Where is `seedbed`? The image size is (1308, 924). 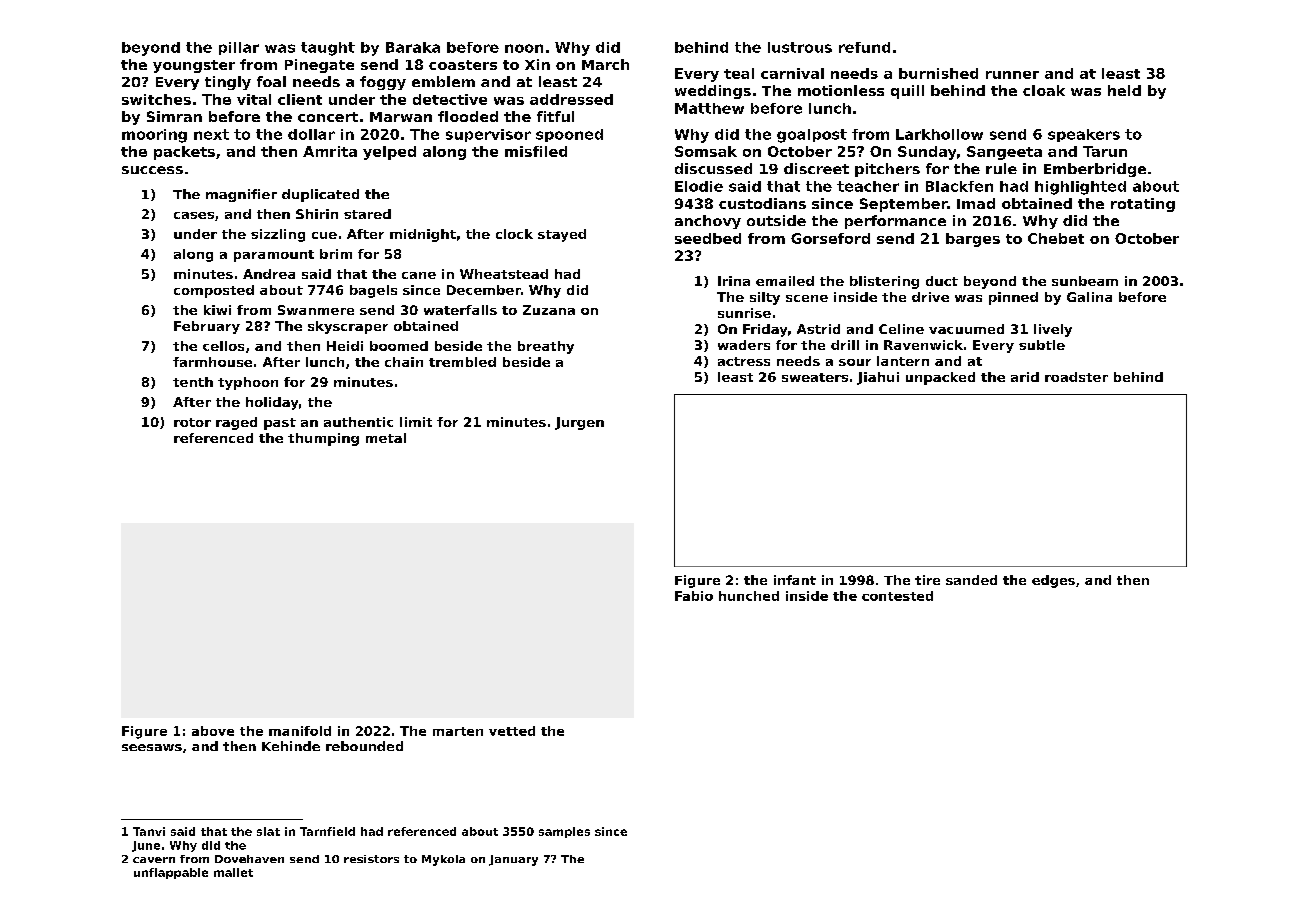 seedbed is located at coordinates (708, 238).
